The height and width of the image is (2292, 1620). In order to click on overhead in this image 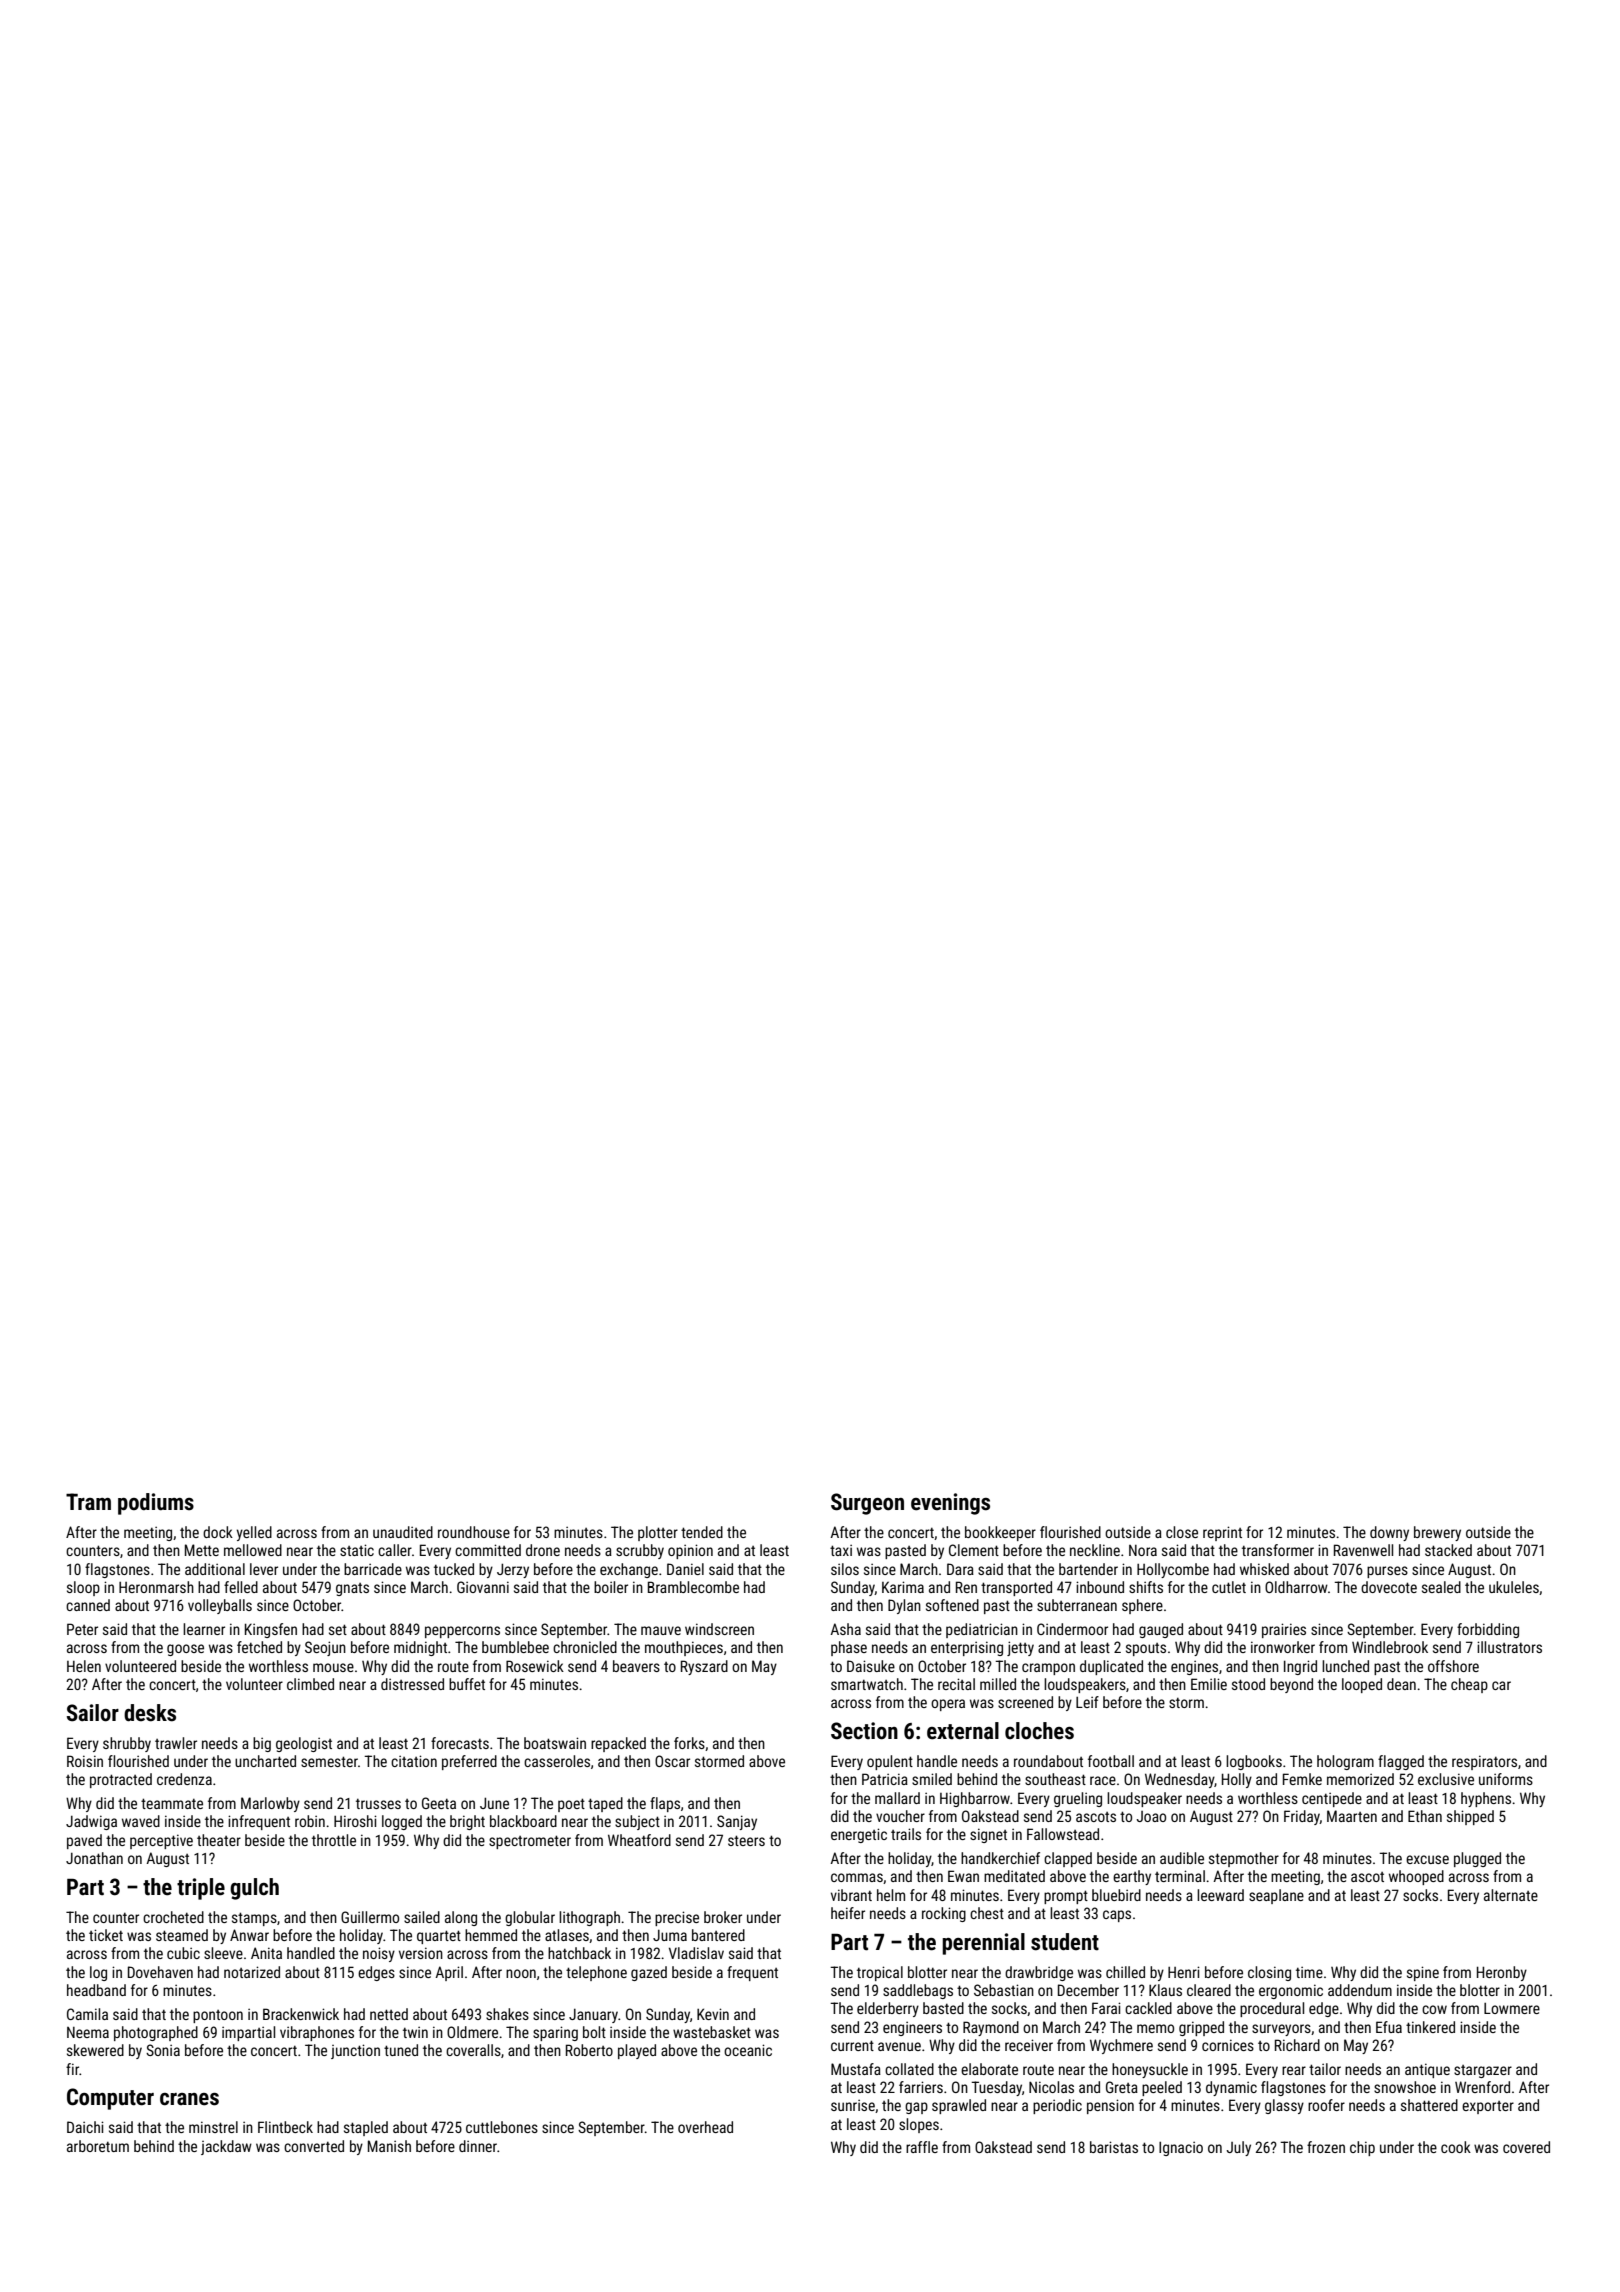, I will do `click(705, 2127)`.
